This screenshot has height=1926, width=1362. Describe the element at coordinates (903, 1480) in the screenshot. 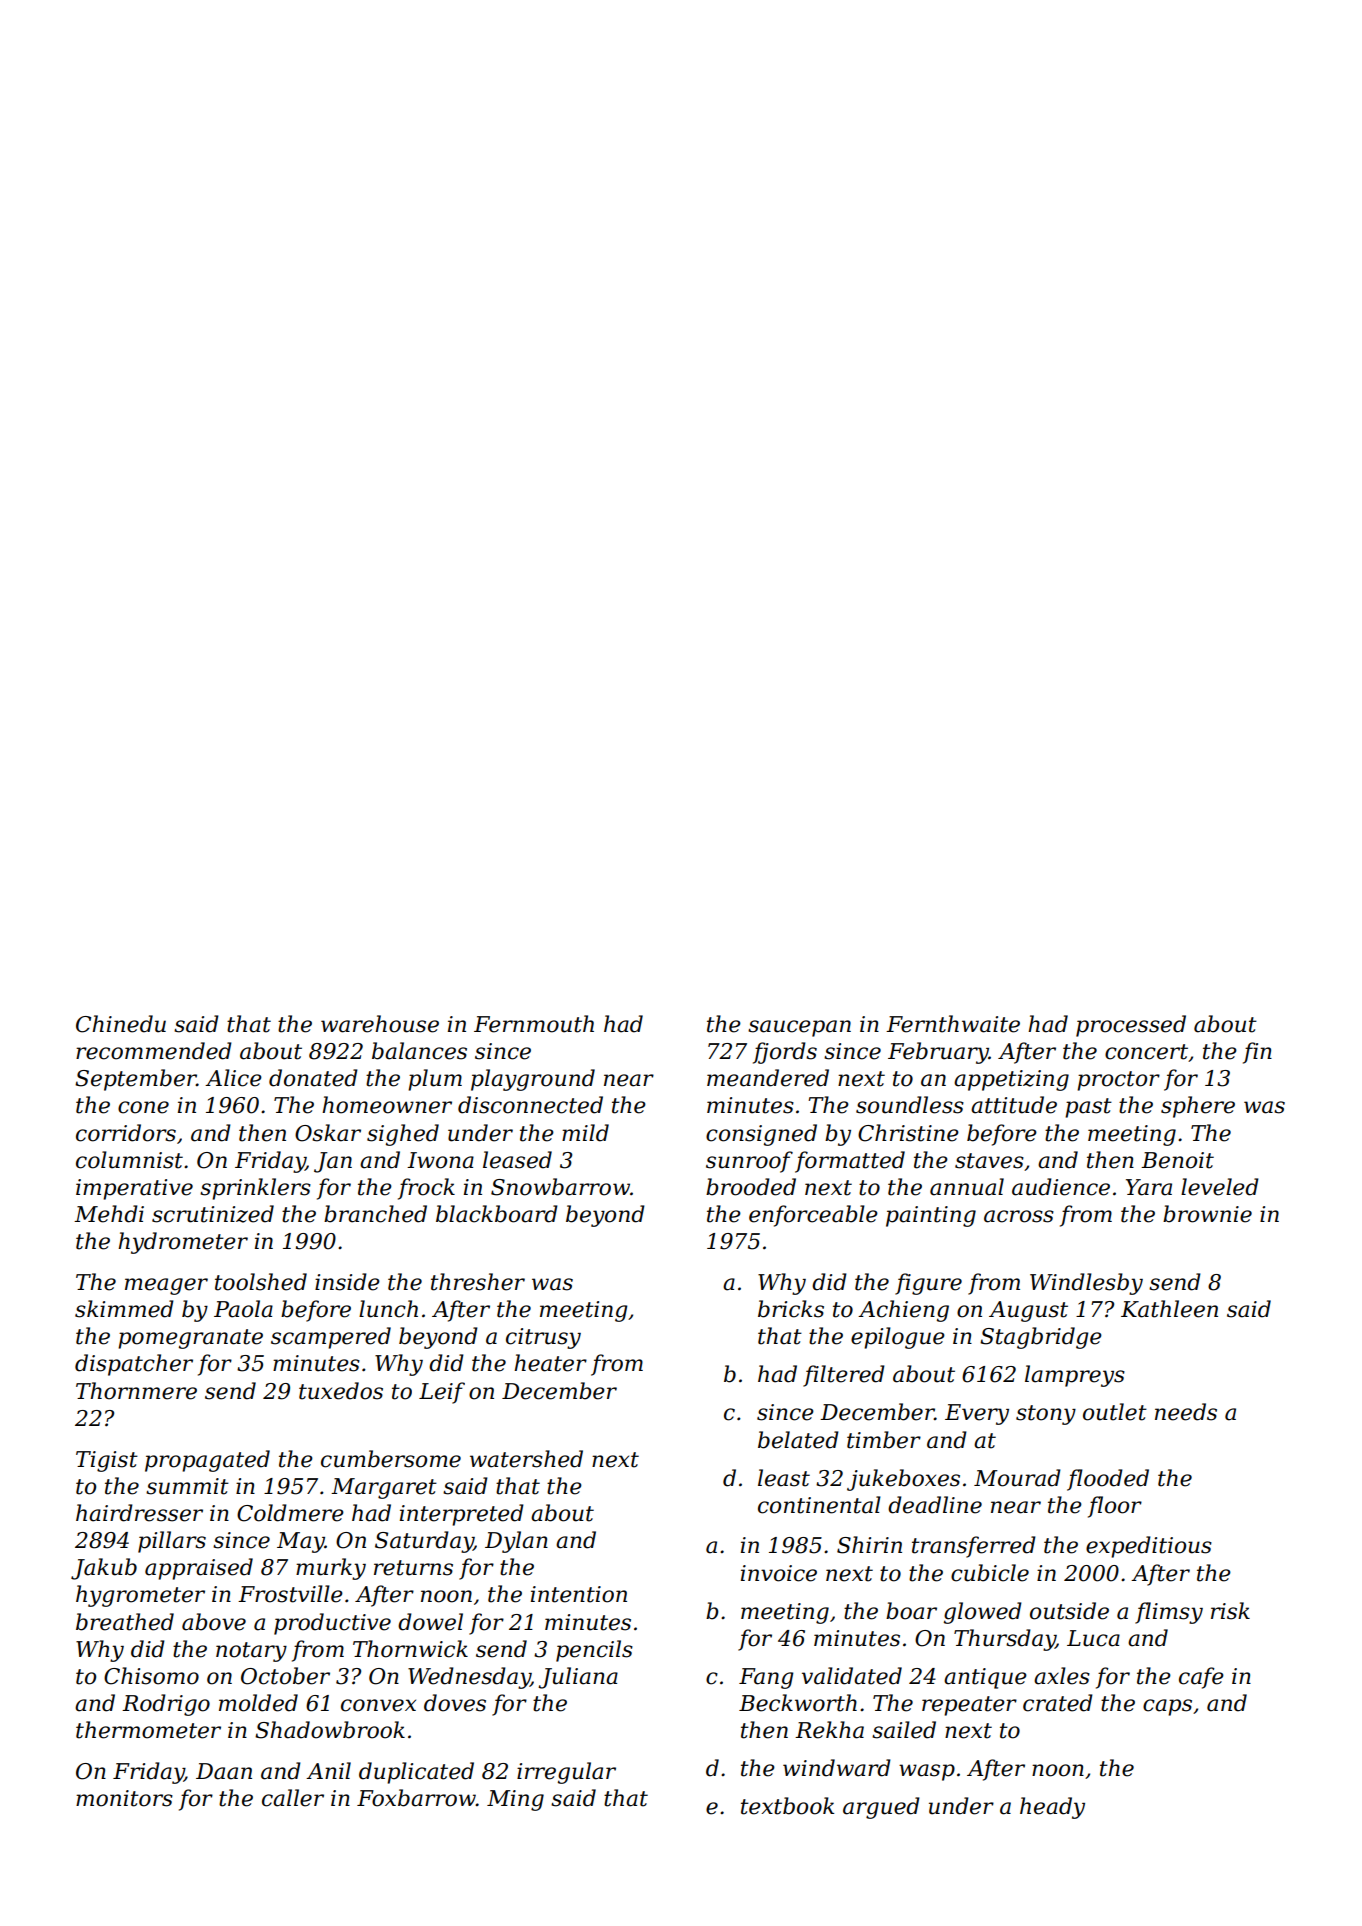

I see `jukeboxes` at that location.
